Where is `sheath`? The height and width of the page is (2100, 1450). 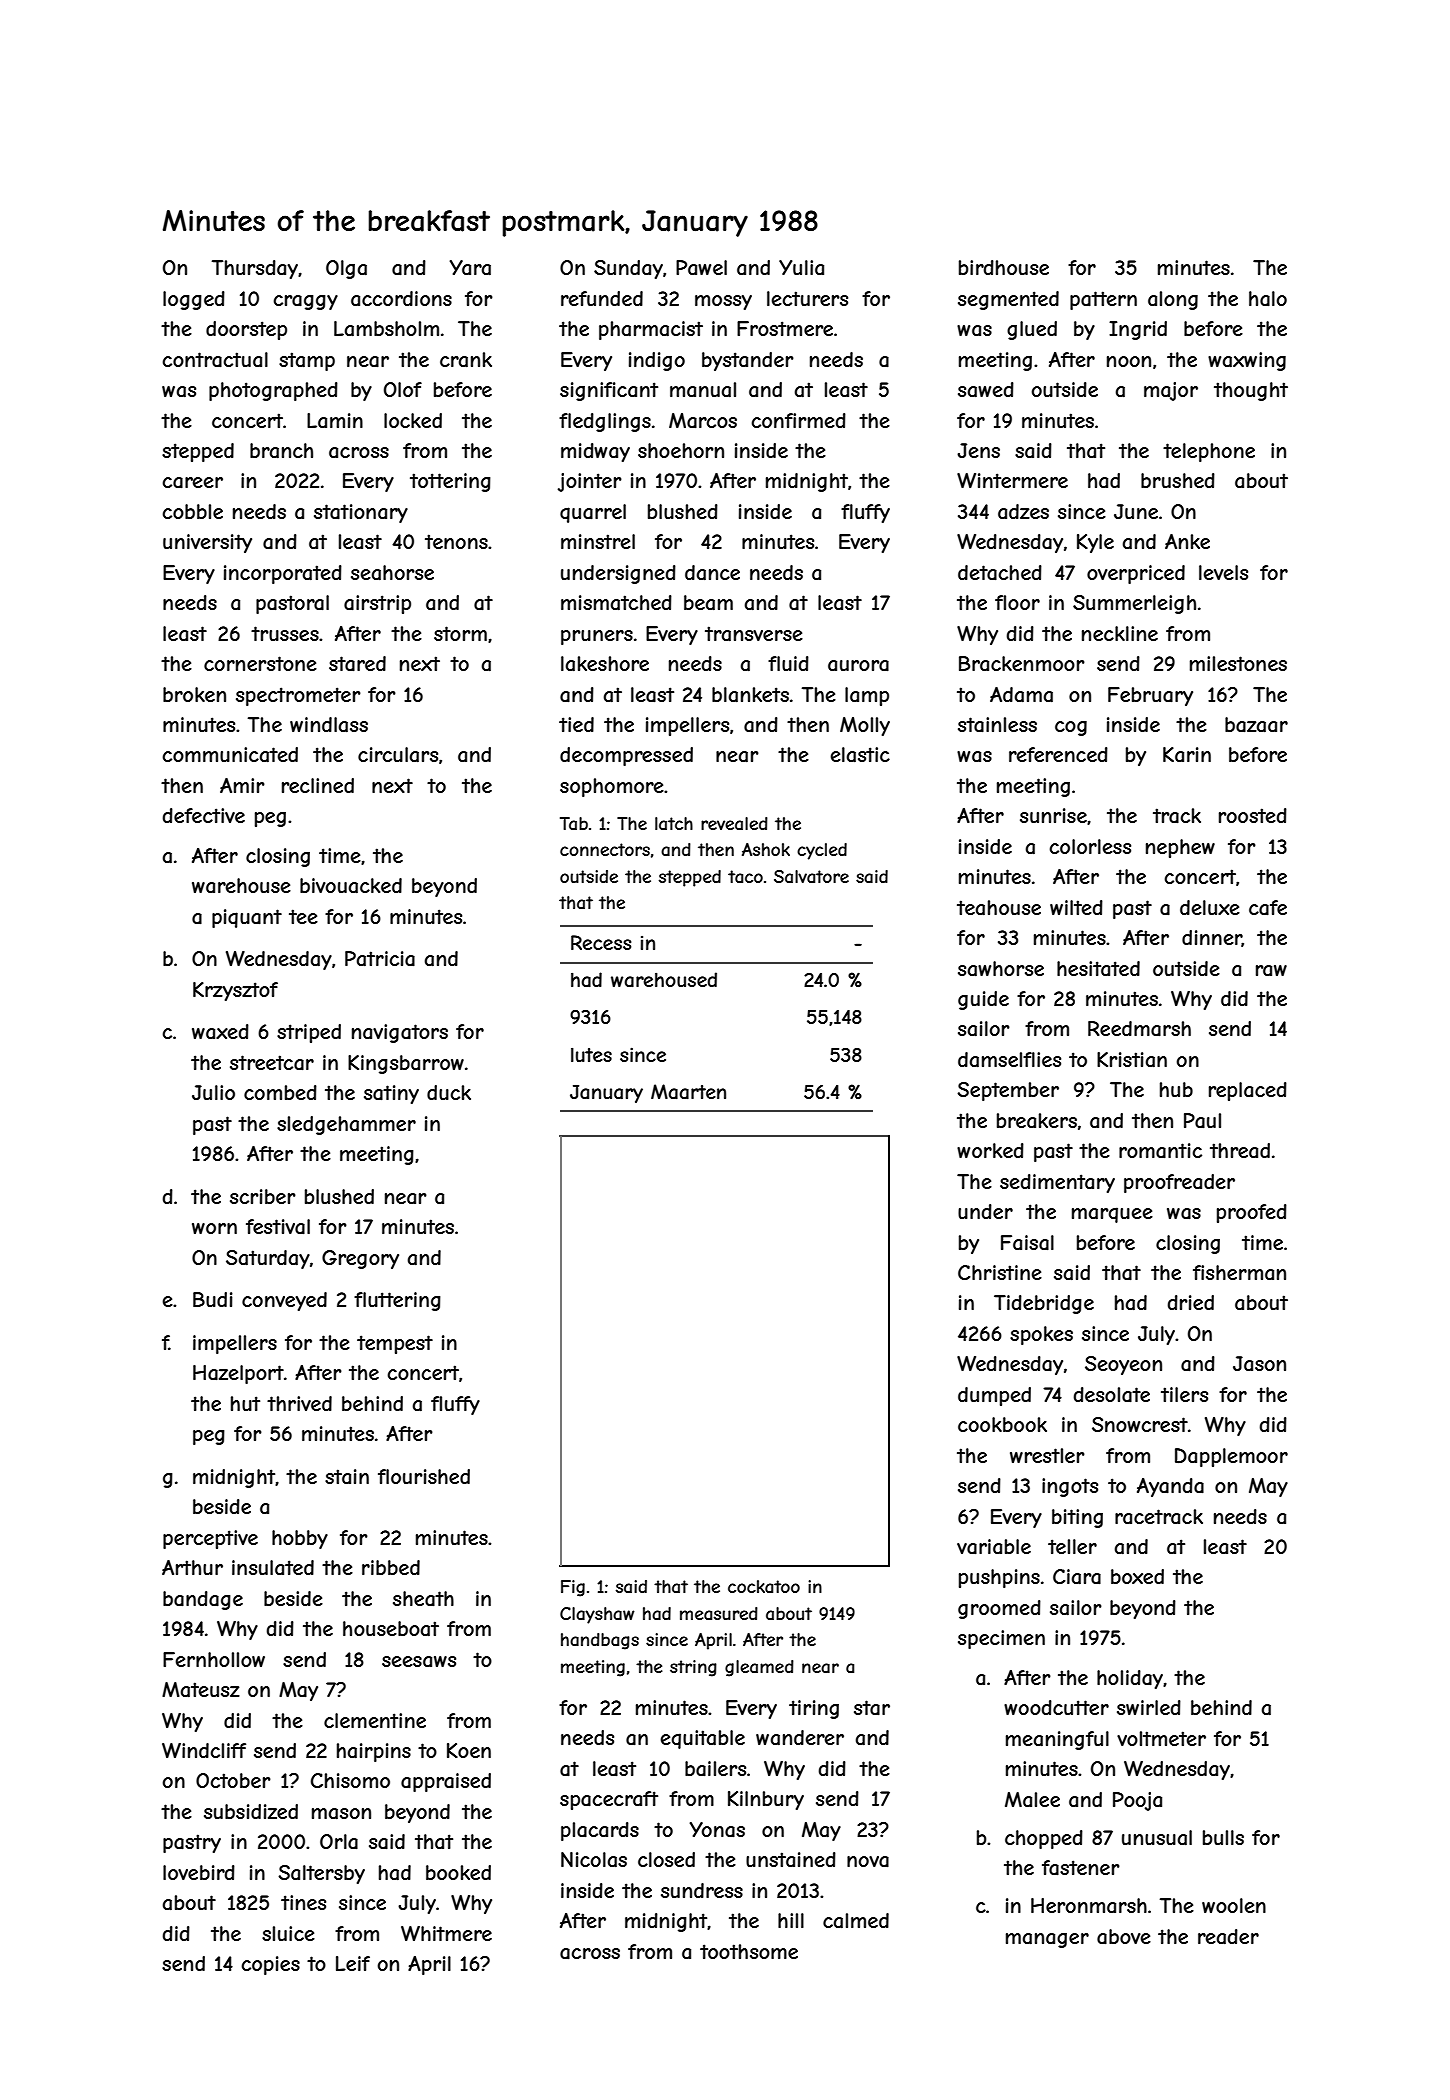 sheath is located at coordinates (423, 1599).
